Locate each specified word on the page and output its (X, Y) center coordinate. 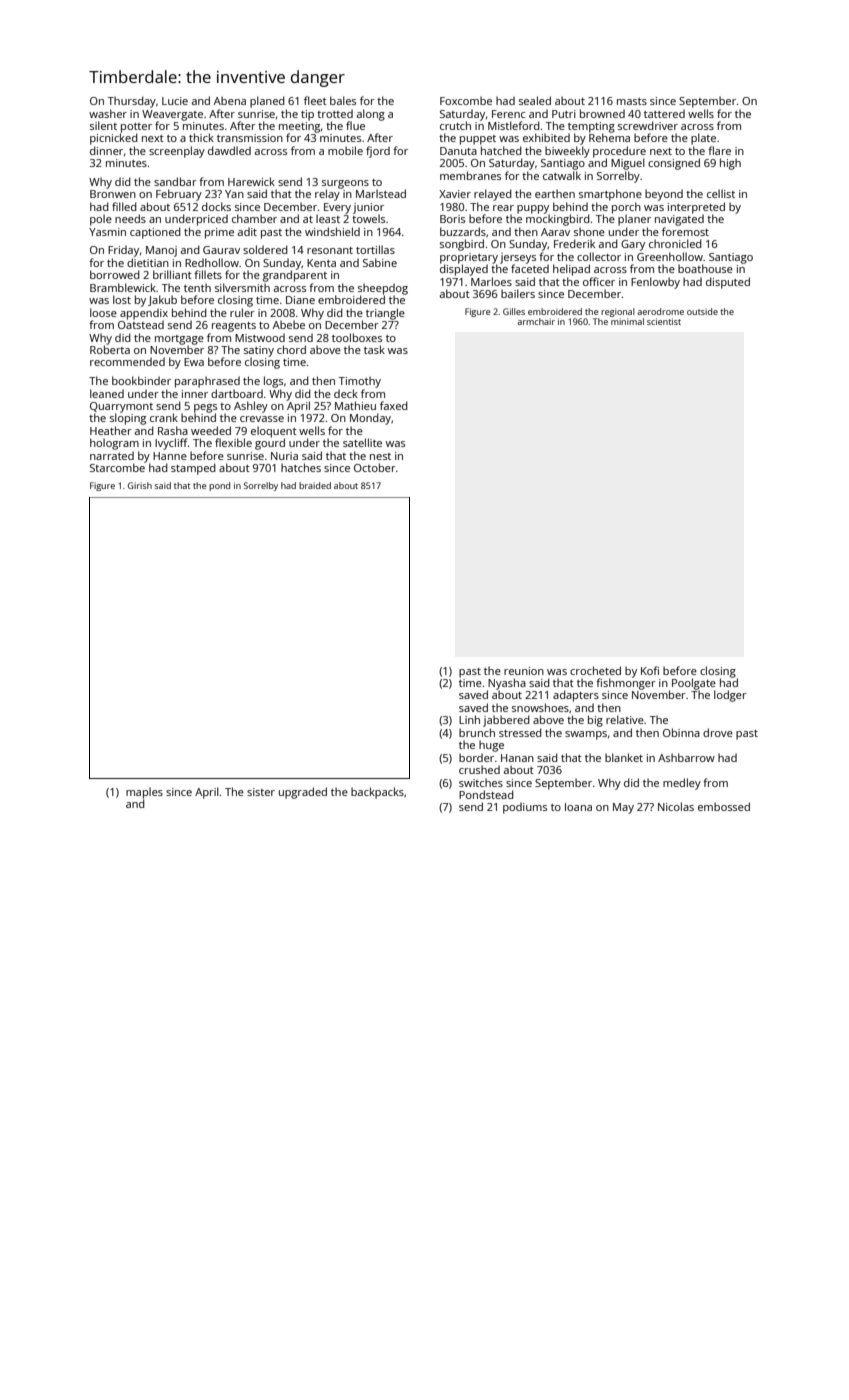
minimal (627, 321)
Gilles (514, 311)
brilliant (172, 274)
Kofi (650, 670)
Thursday (132, 102)
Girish (140, 485)
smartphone (610, 195)
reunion (524, 671)
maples (144, 793)
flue (355, 125)
